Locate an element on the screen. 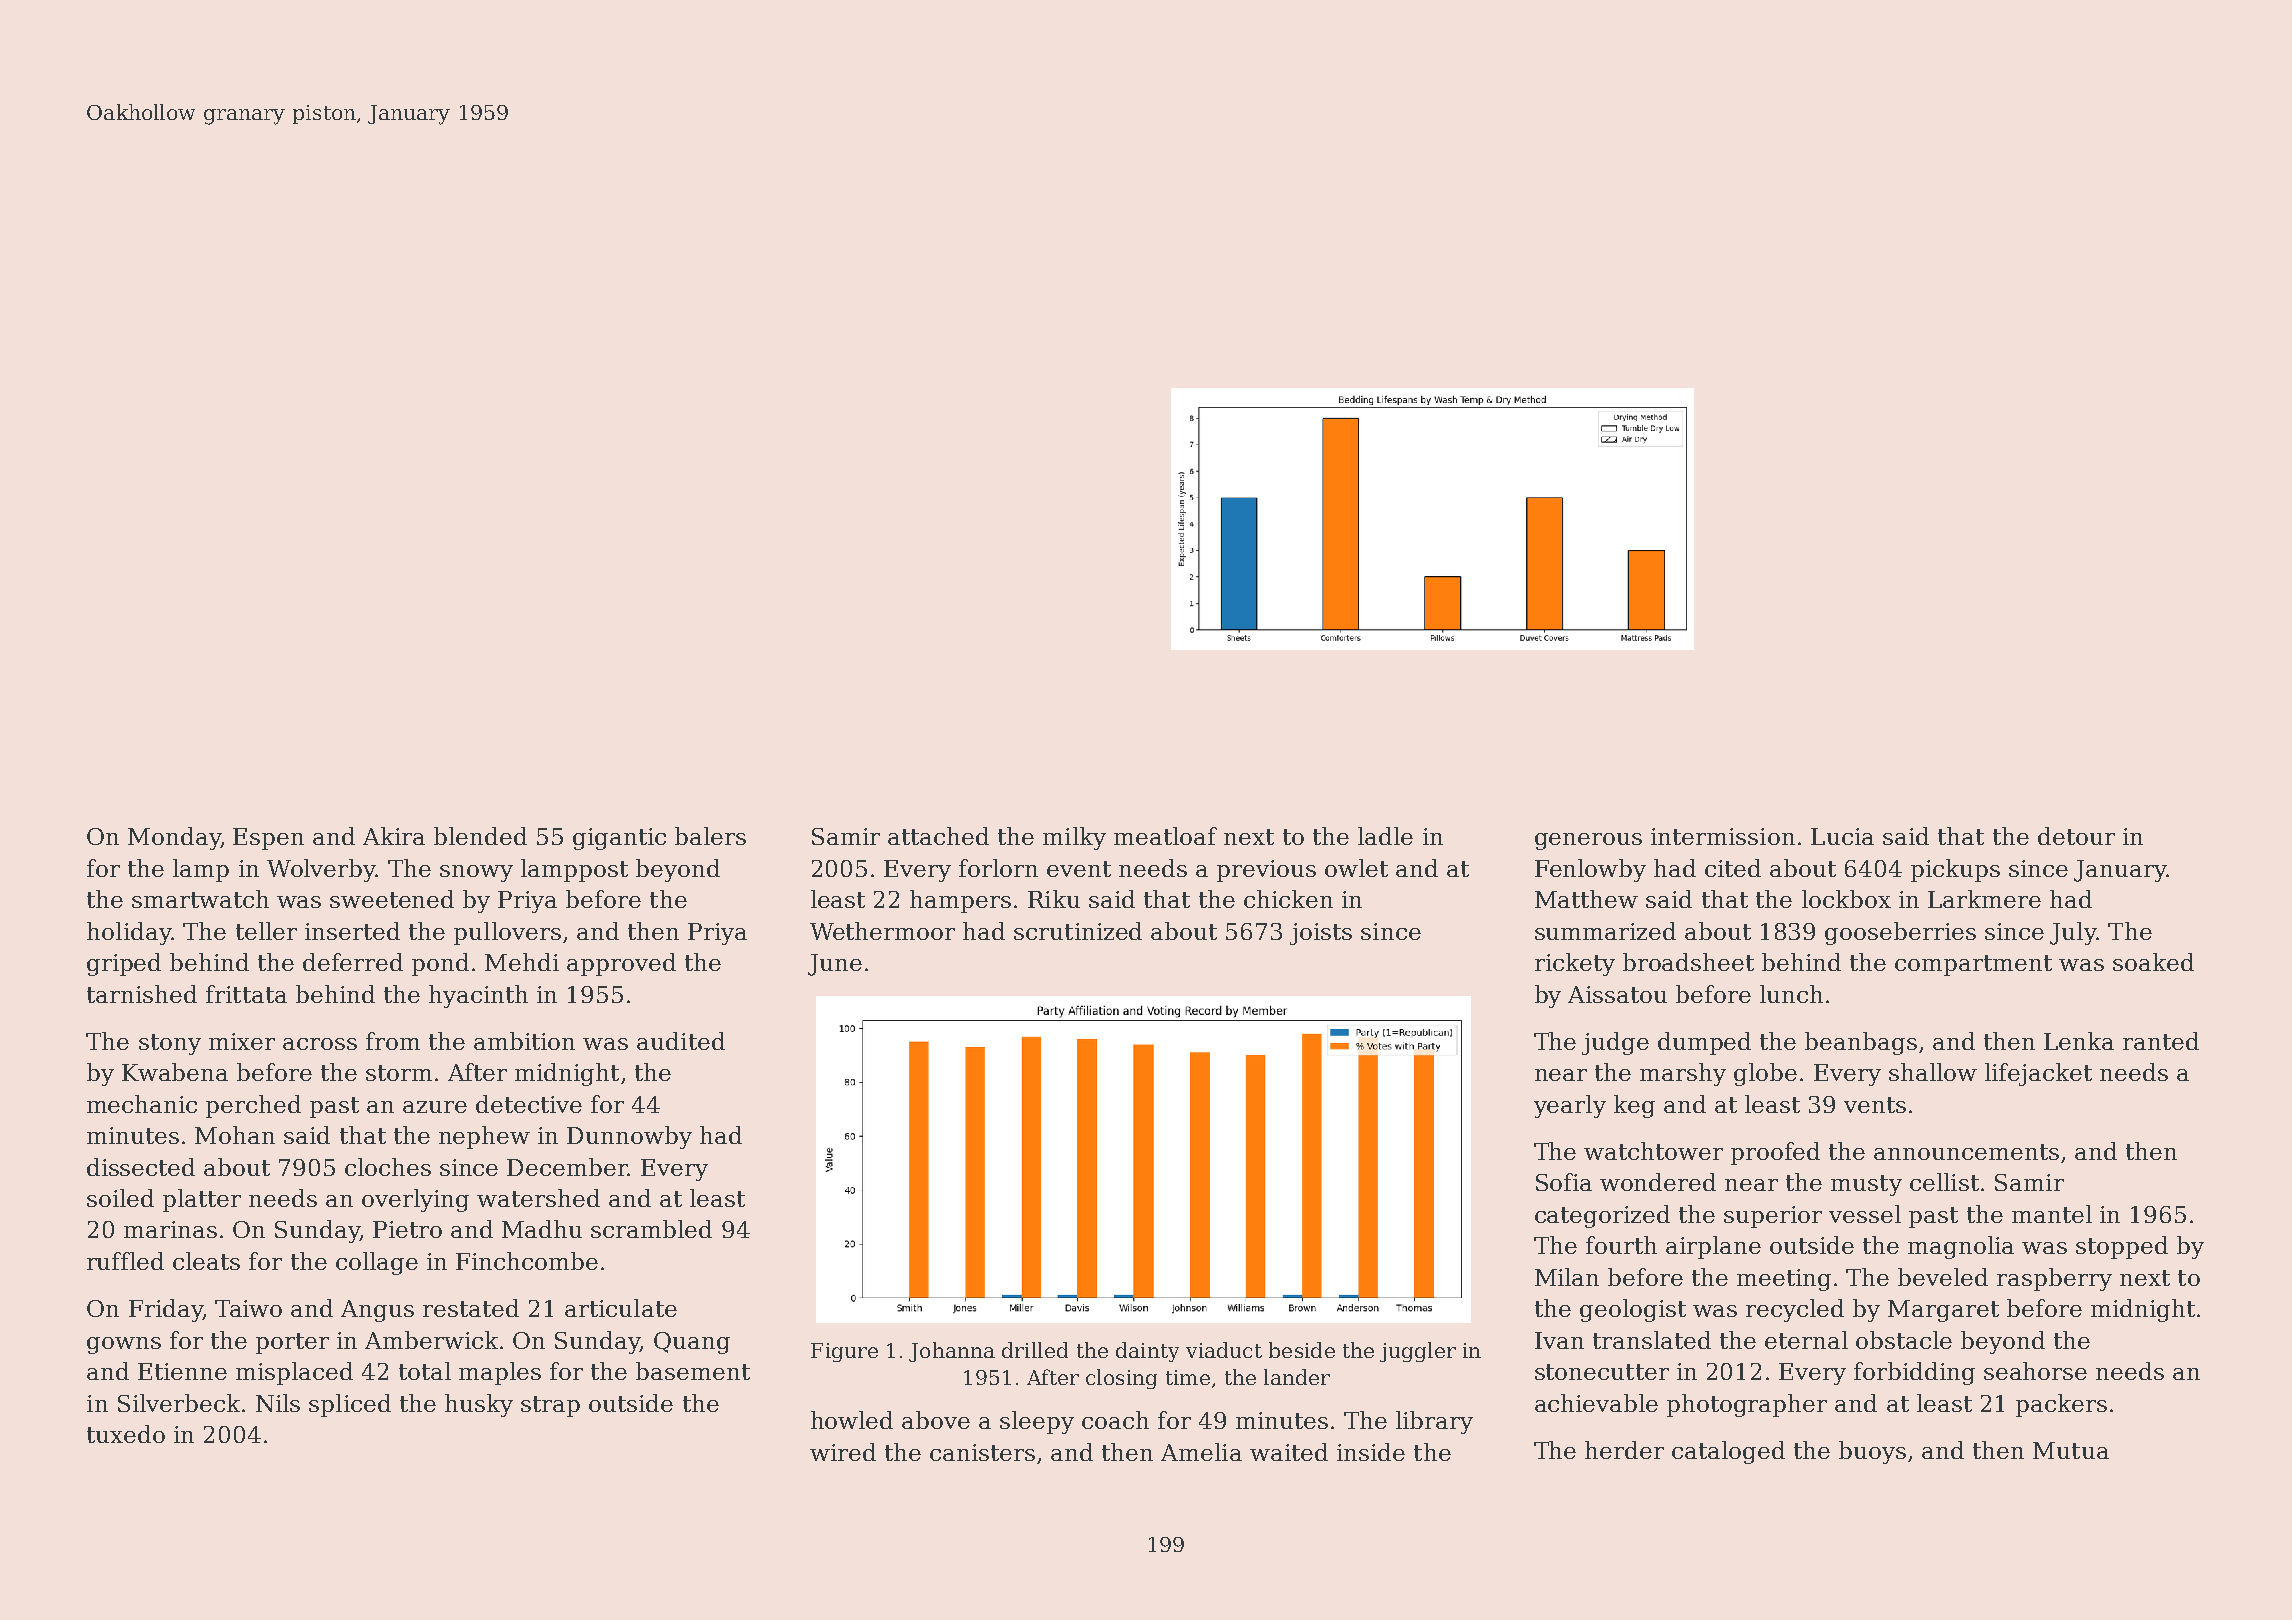 This screenshot has width=2292, height=1620. snowy is located at coordinates (476, 873).
